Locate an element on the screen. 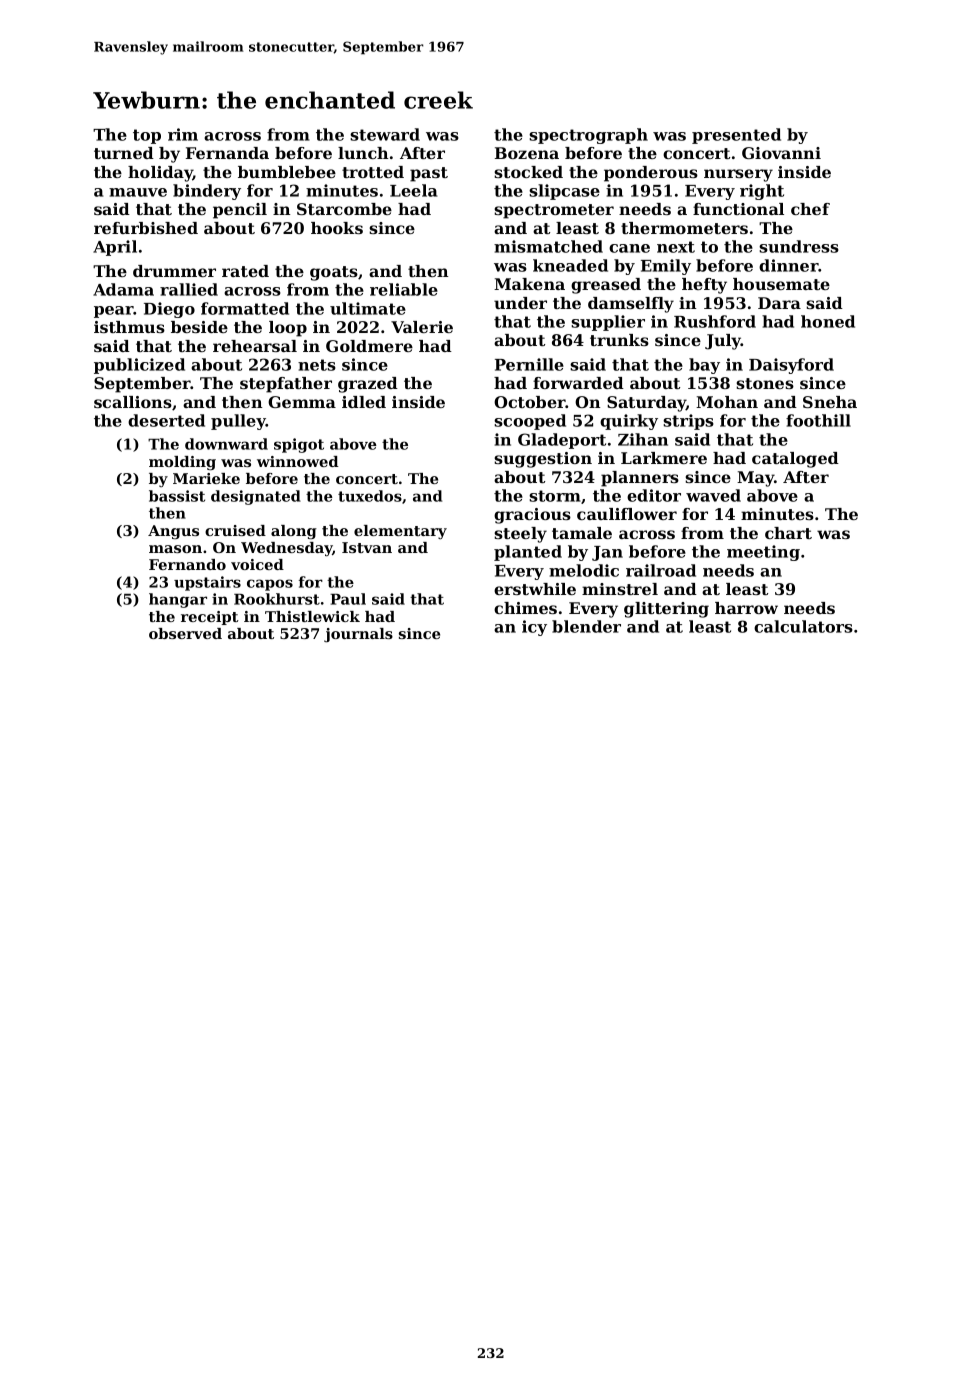  molding is located at coordinates (182, 463).
